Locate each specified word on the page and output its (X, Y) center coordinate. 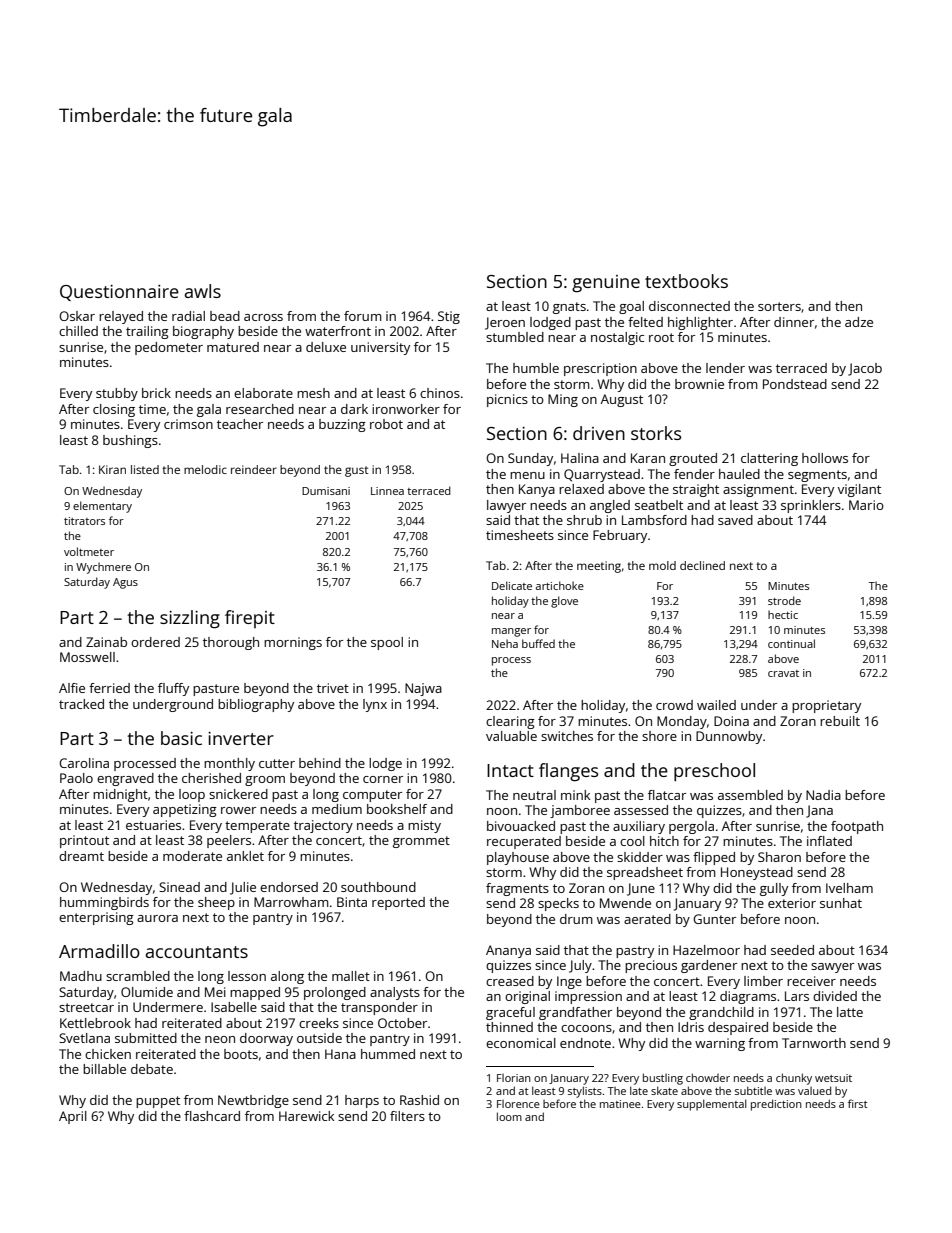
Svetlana (84, 1038)
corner (383, 779)
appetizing (185, 810)
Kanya (537, 490)
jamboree (580, 811)
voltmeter (89, 551)
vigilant (859, 490)
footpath (857, 827)
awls (203, 291)
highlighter (700, 323)
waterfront (338, 331)
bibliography (256, 705)
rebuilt (840, 721)
